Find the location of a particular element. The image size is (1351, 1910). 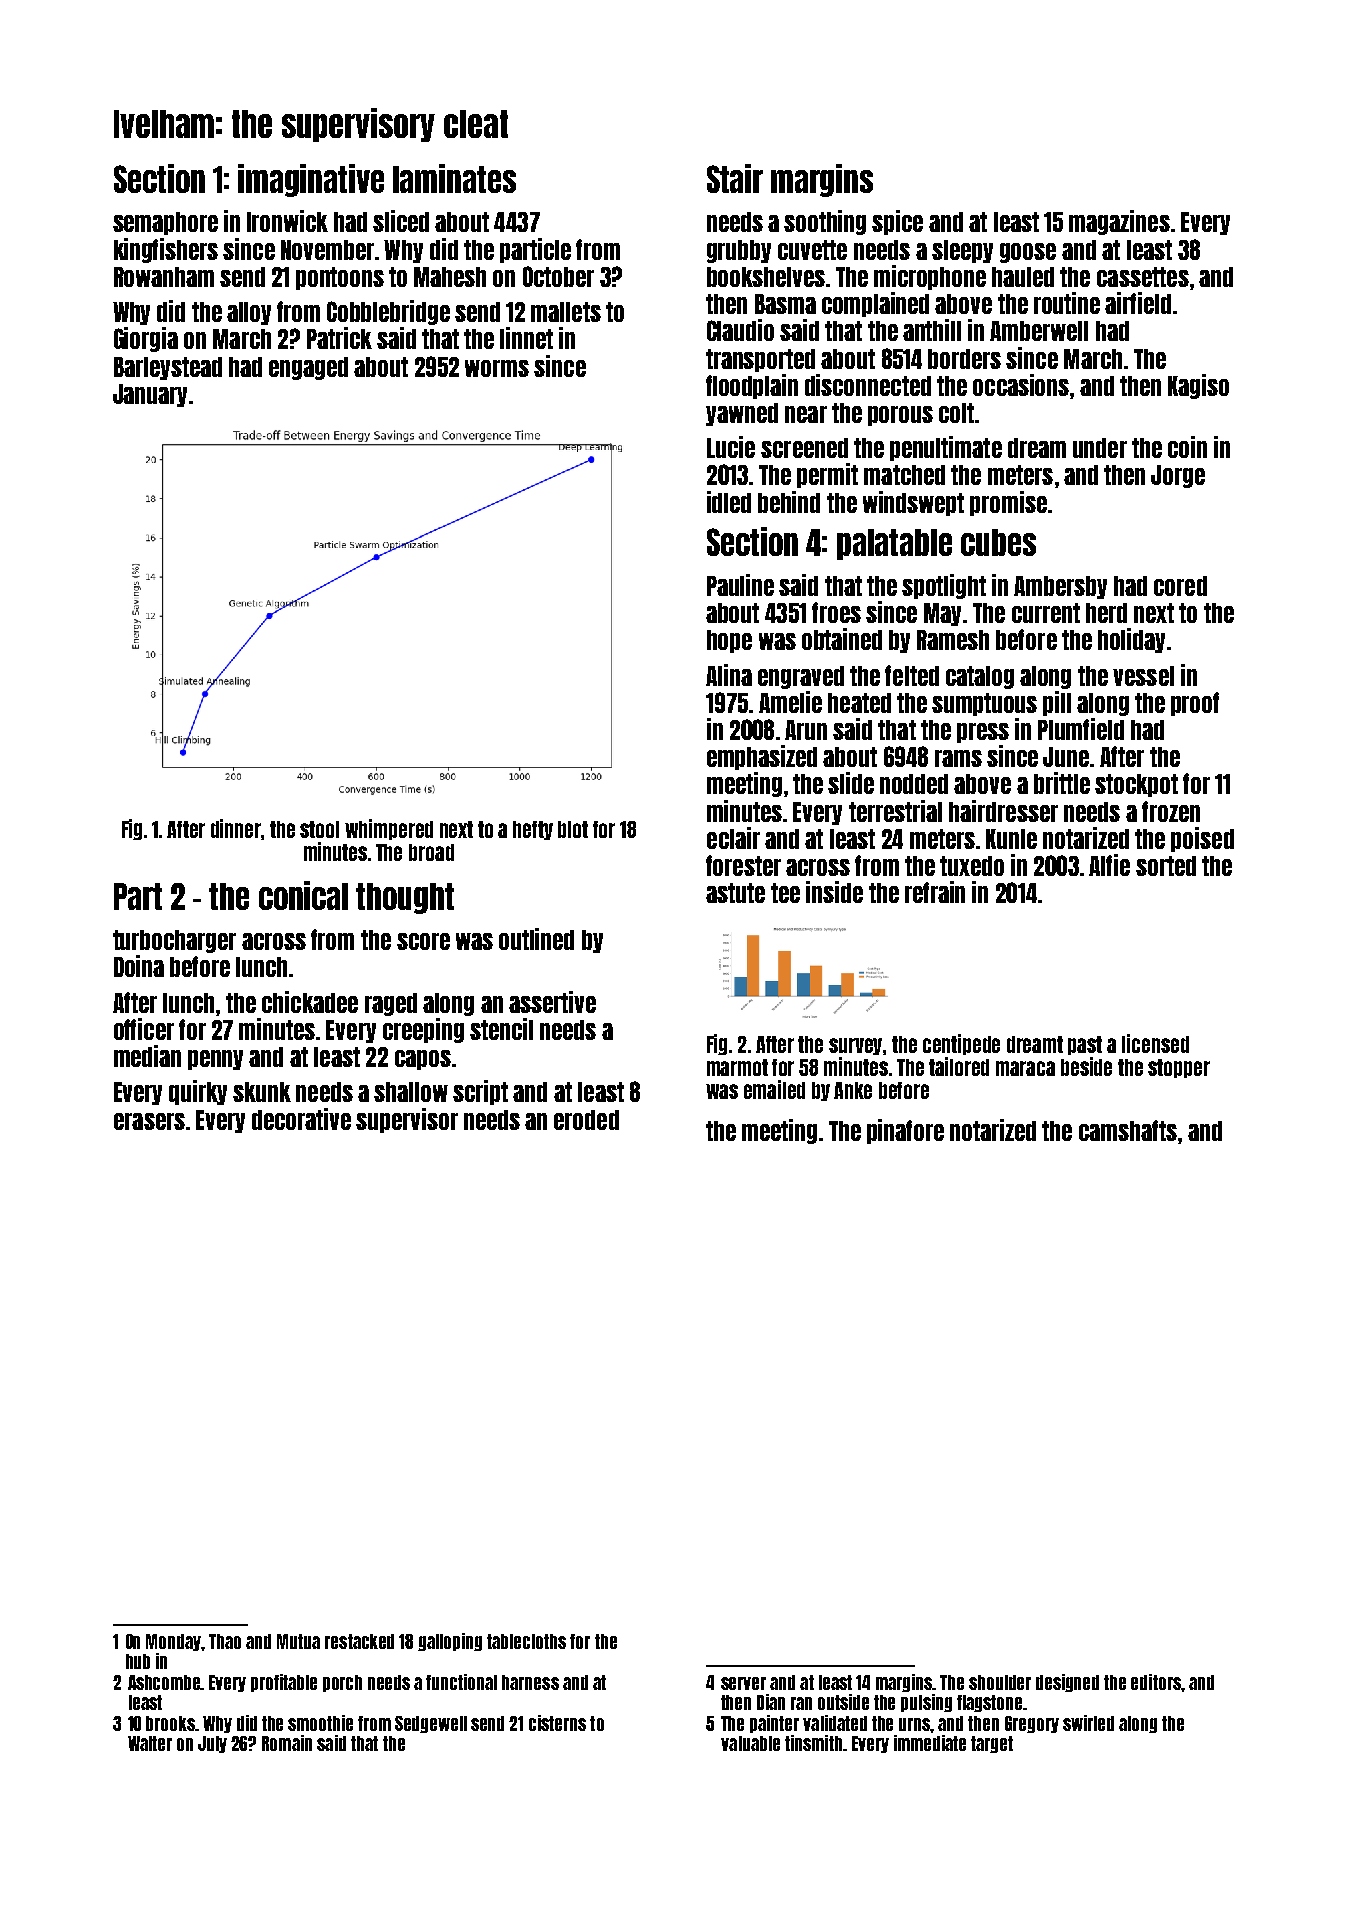

floodplain is located at coordinates (752, 386).
